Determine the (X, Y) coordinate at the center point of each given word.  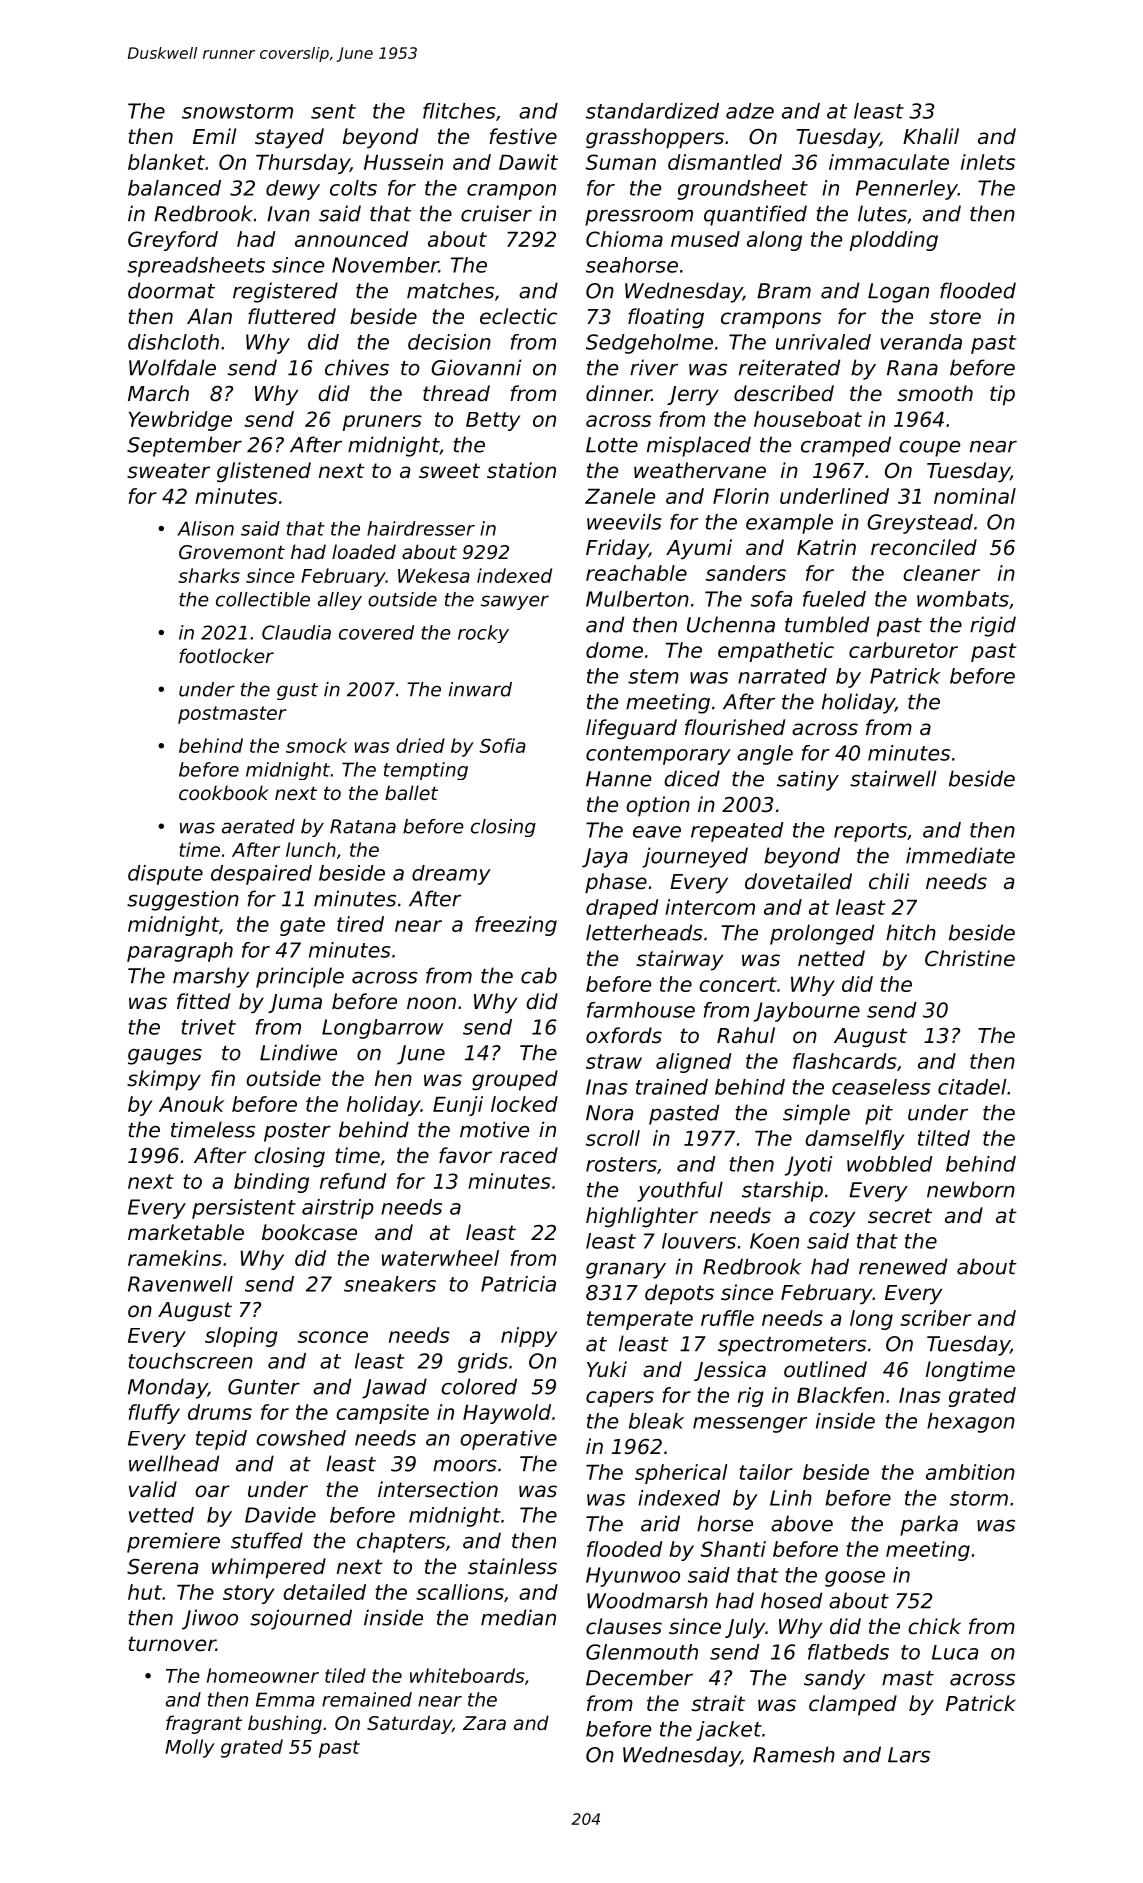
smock (316, 745)
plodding (894, 241)
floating (666, 318)
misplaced (699, 446)
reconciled (924, 547)
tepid (221, 1440)
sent (333, 111)
